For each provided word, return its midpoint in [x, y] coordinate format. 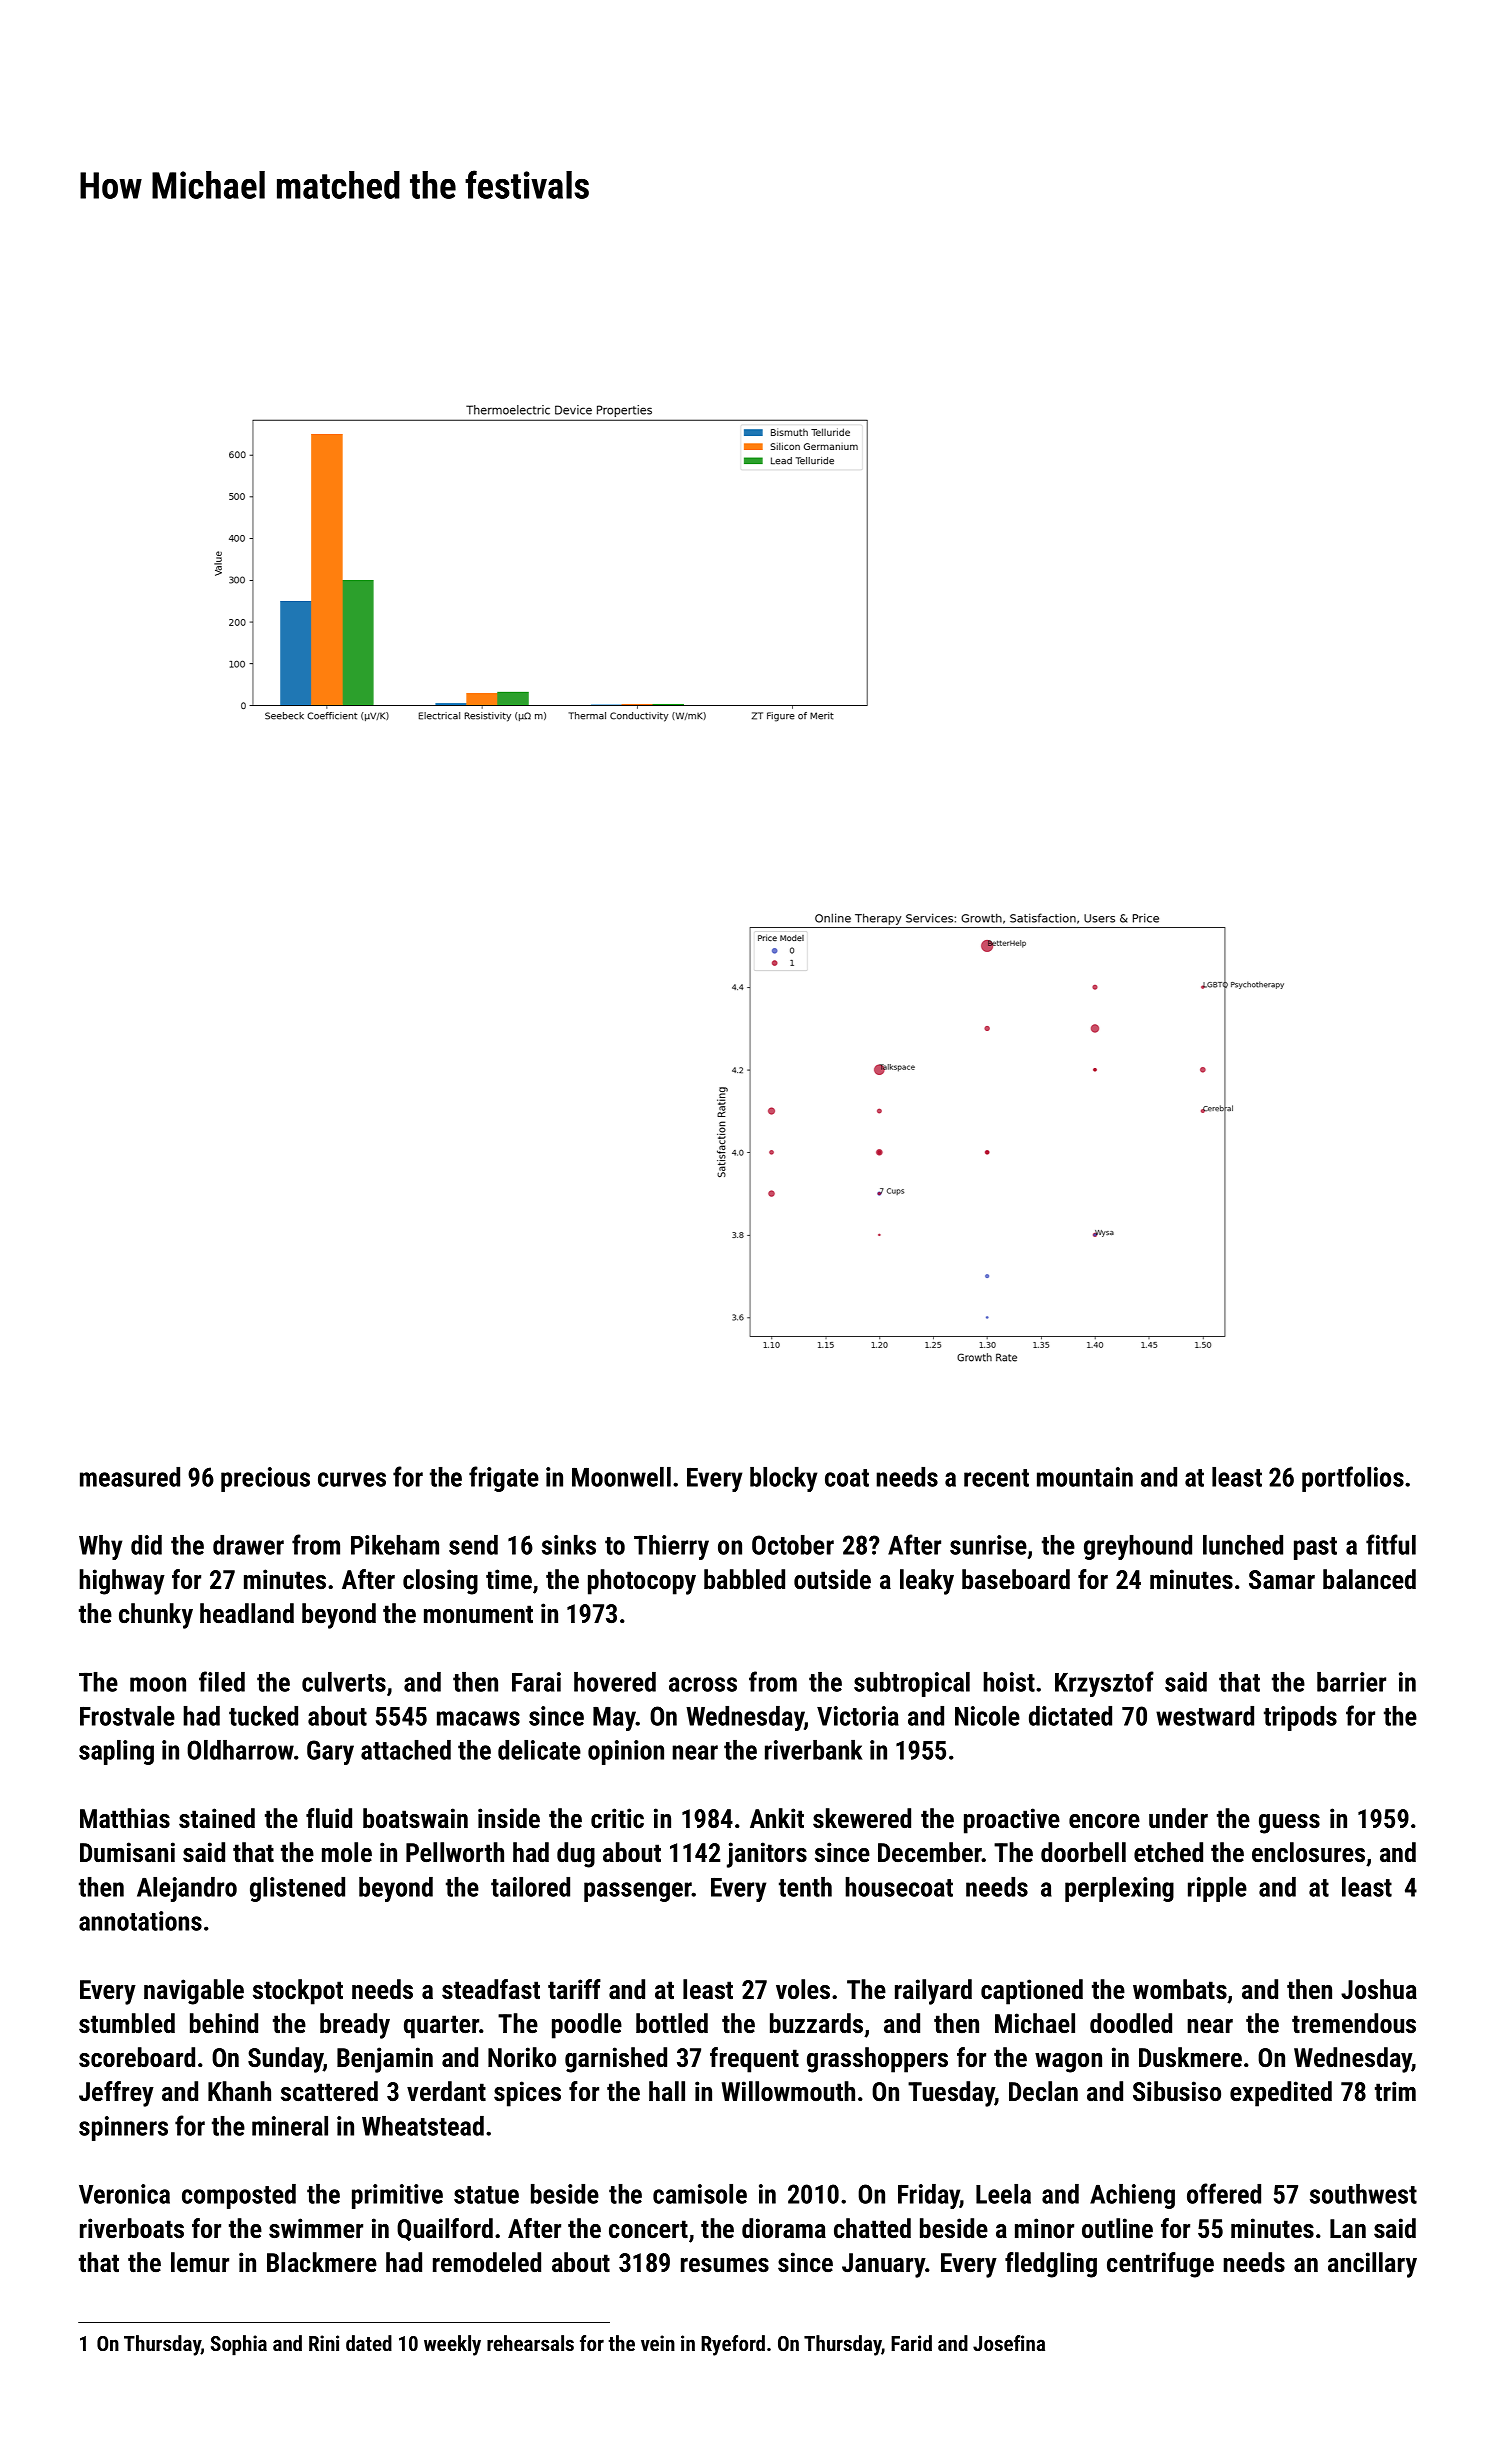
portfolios [1353, 1479]
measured [130, 1477]
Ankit [777, 1818]
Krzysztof [1104, 1684]
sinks [569, 1545]
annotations [140, 1921]
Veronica [124, 2194]
